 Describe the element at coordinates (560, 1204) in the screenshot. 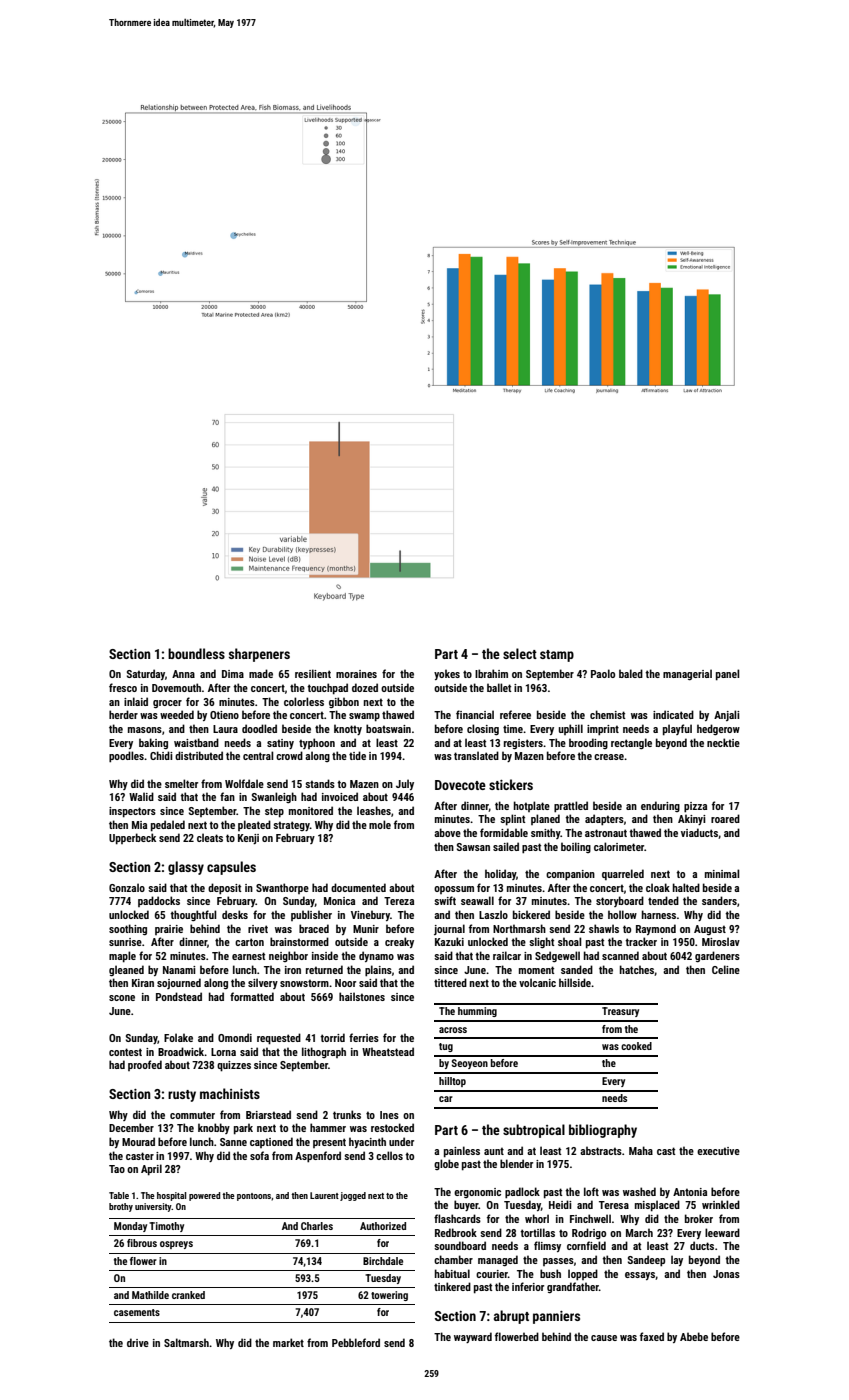

I see `Heidi` at that location.
